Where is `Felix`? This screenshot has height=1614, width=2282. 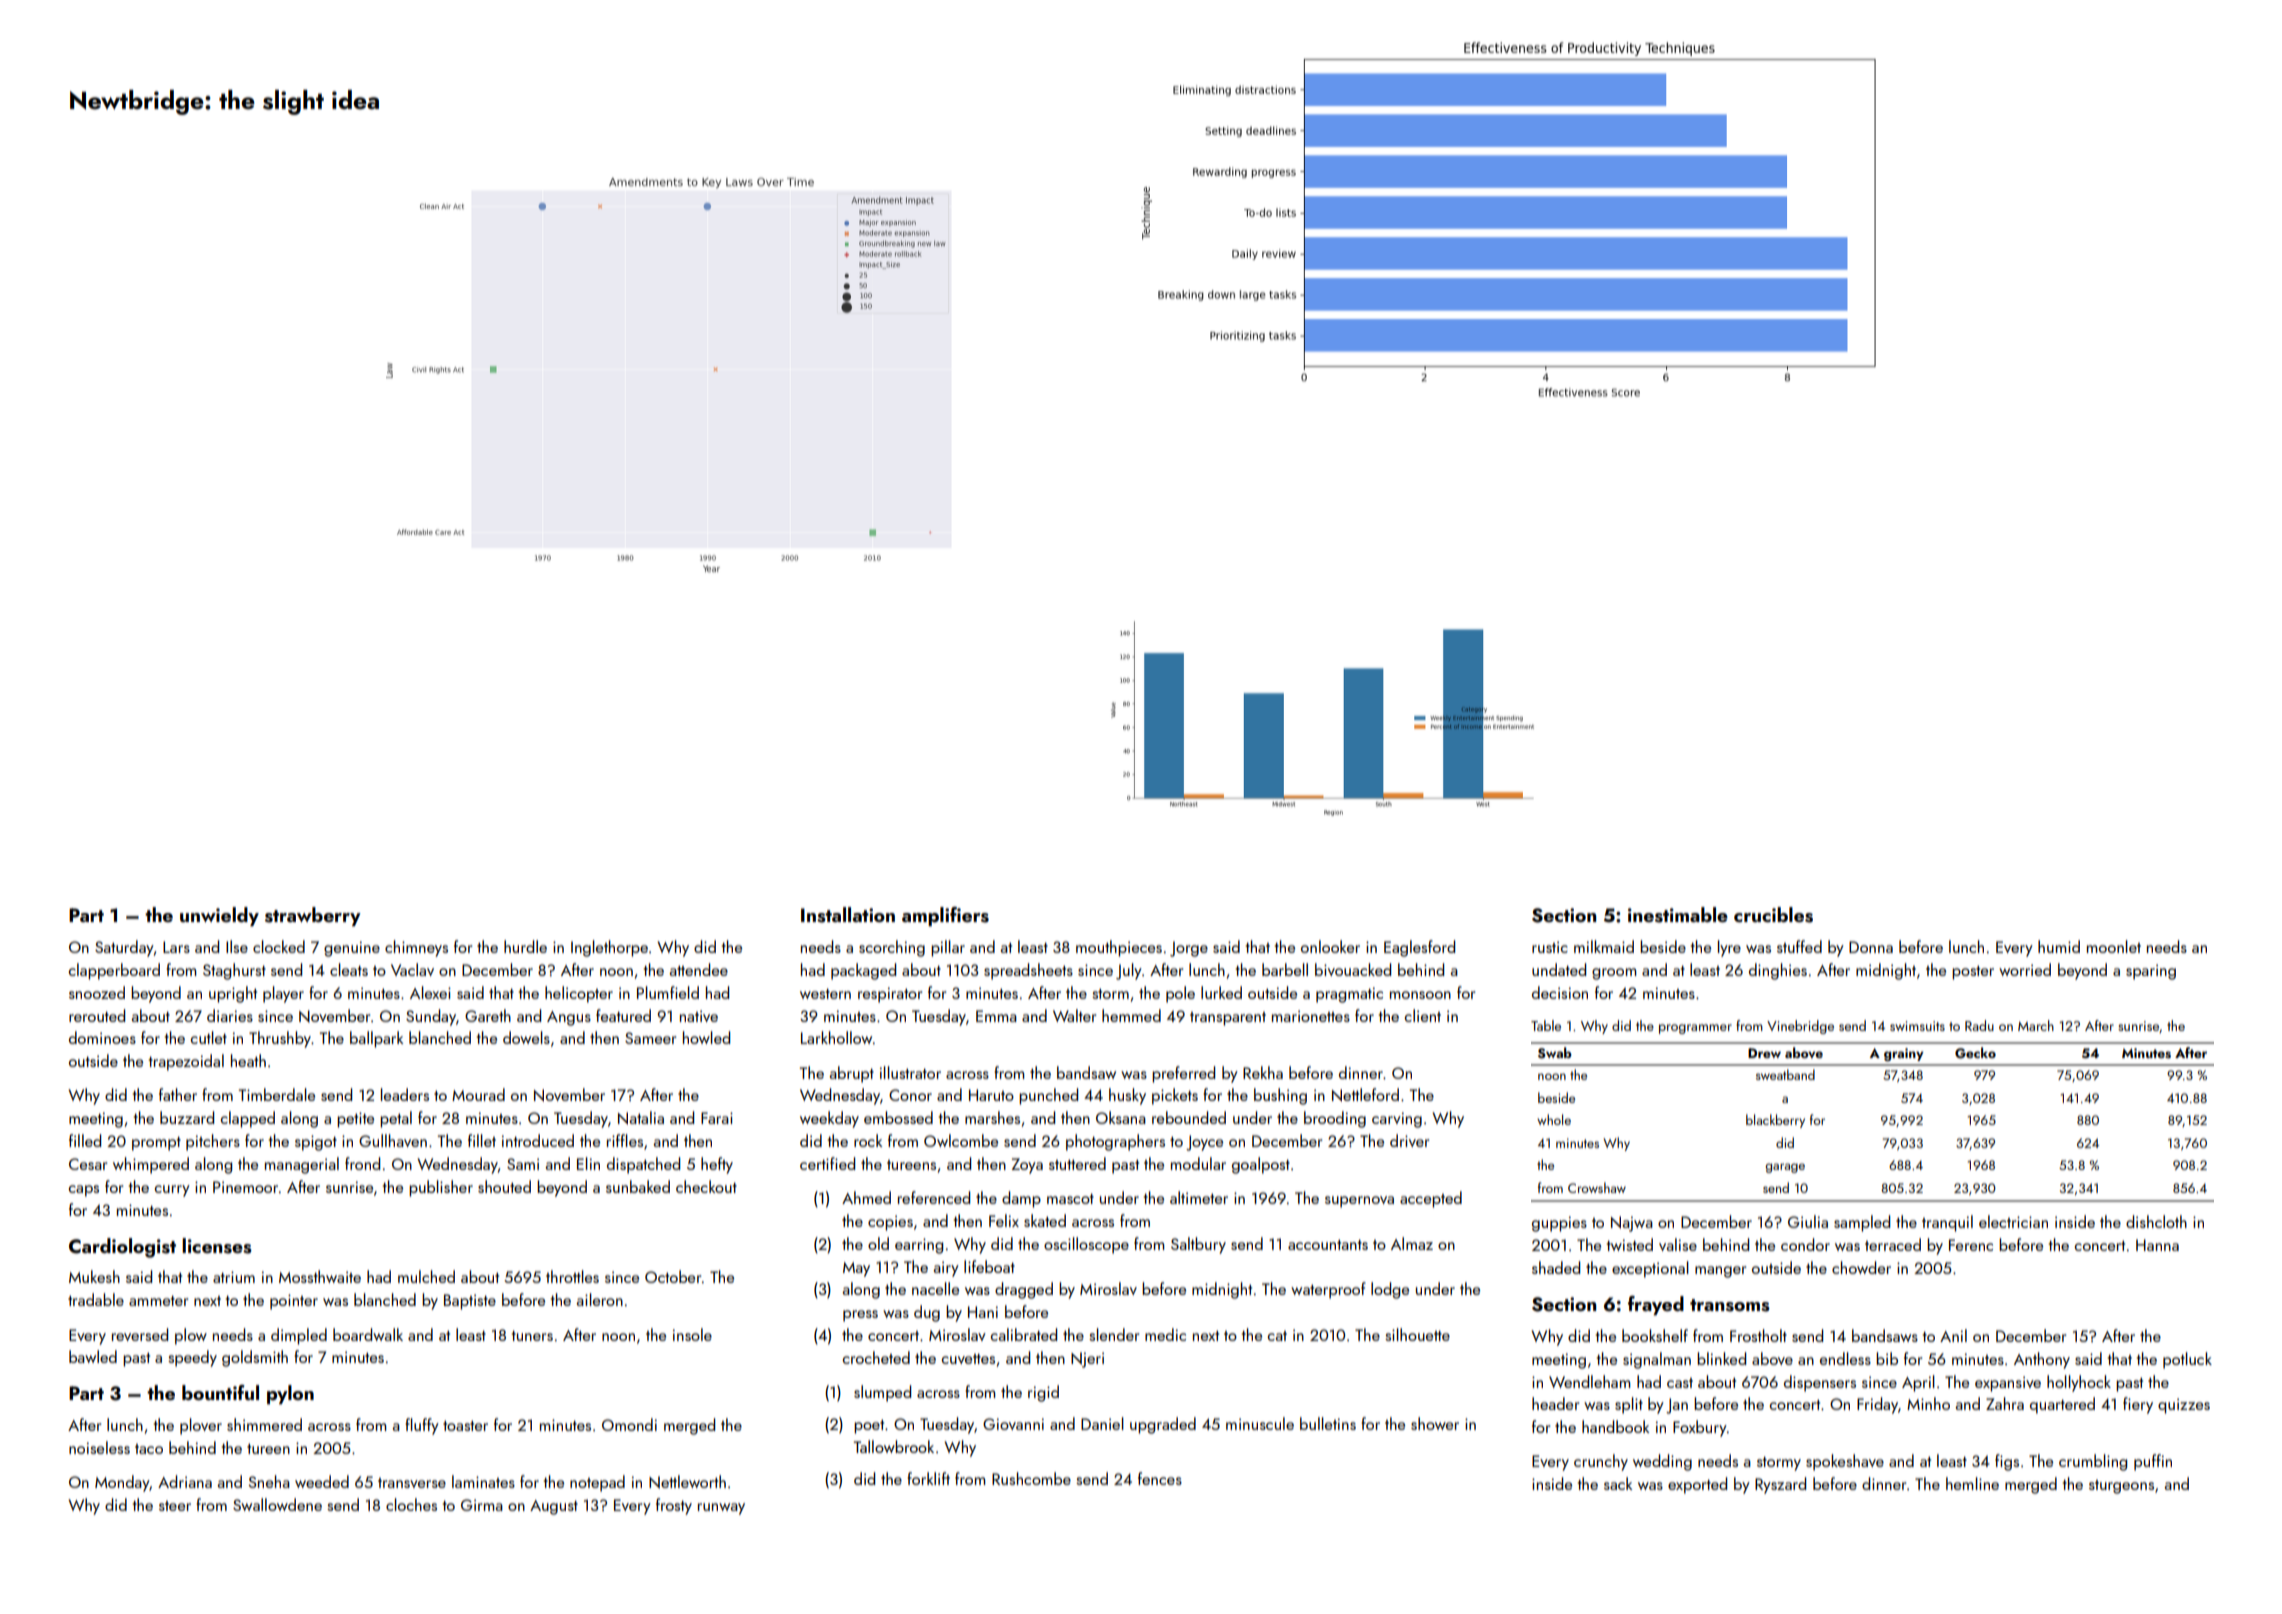
Felix is located at coordinates (1004, 1220).
